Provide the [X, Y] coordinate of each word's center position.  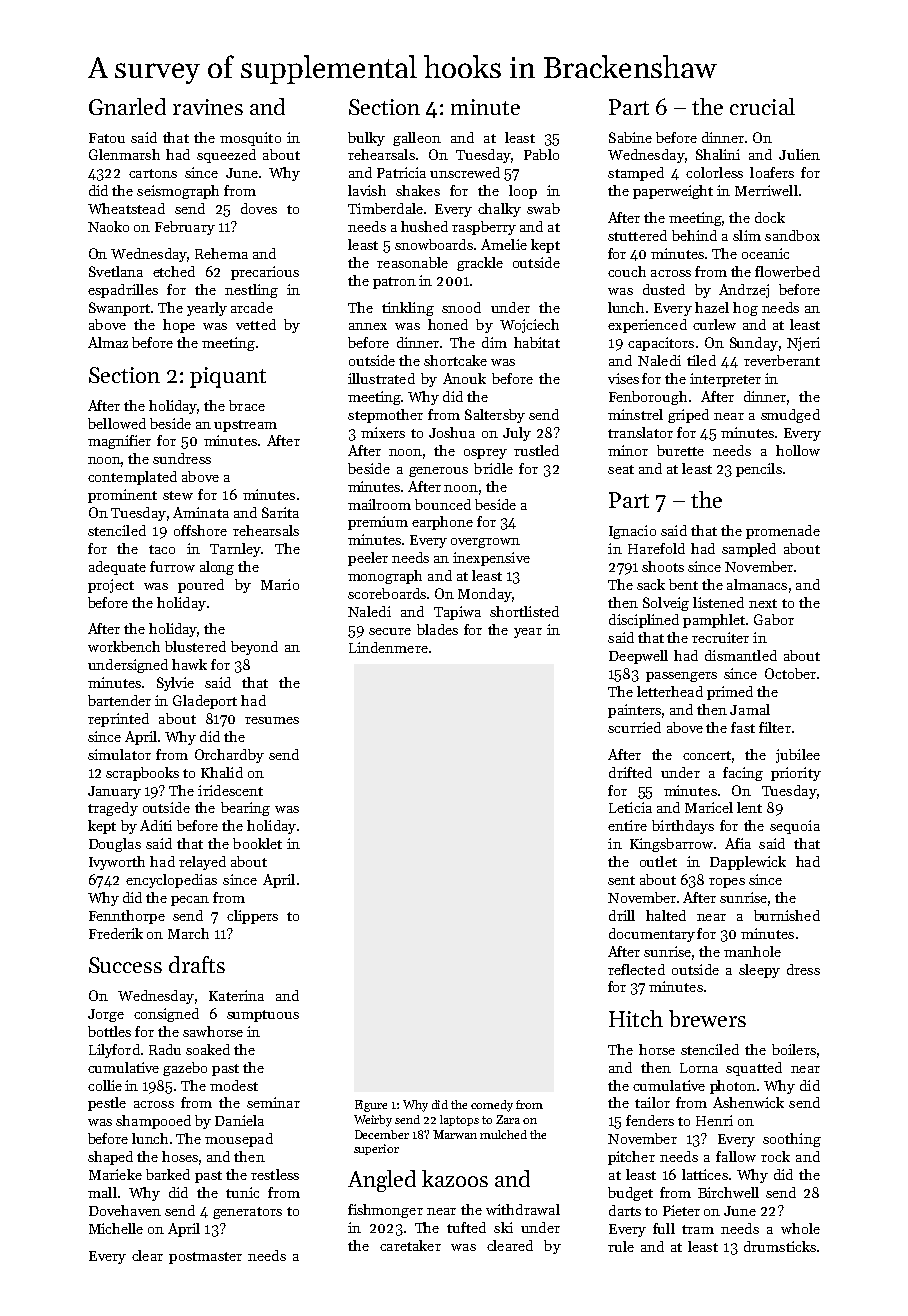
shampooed [153, 1122]
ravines [208, 107]
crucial [762, 106]
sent [621, 880]
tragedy [113, 809]
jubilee [798, 756]
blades [437, 629]
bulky [366, 139]
